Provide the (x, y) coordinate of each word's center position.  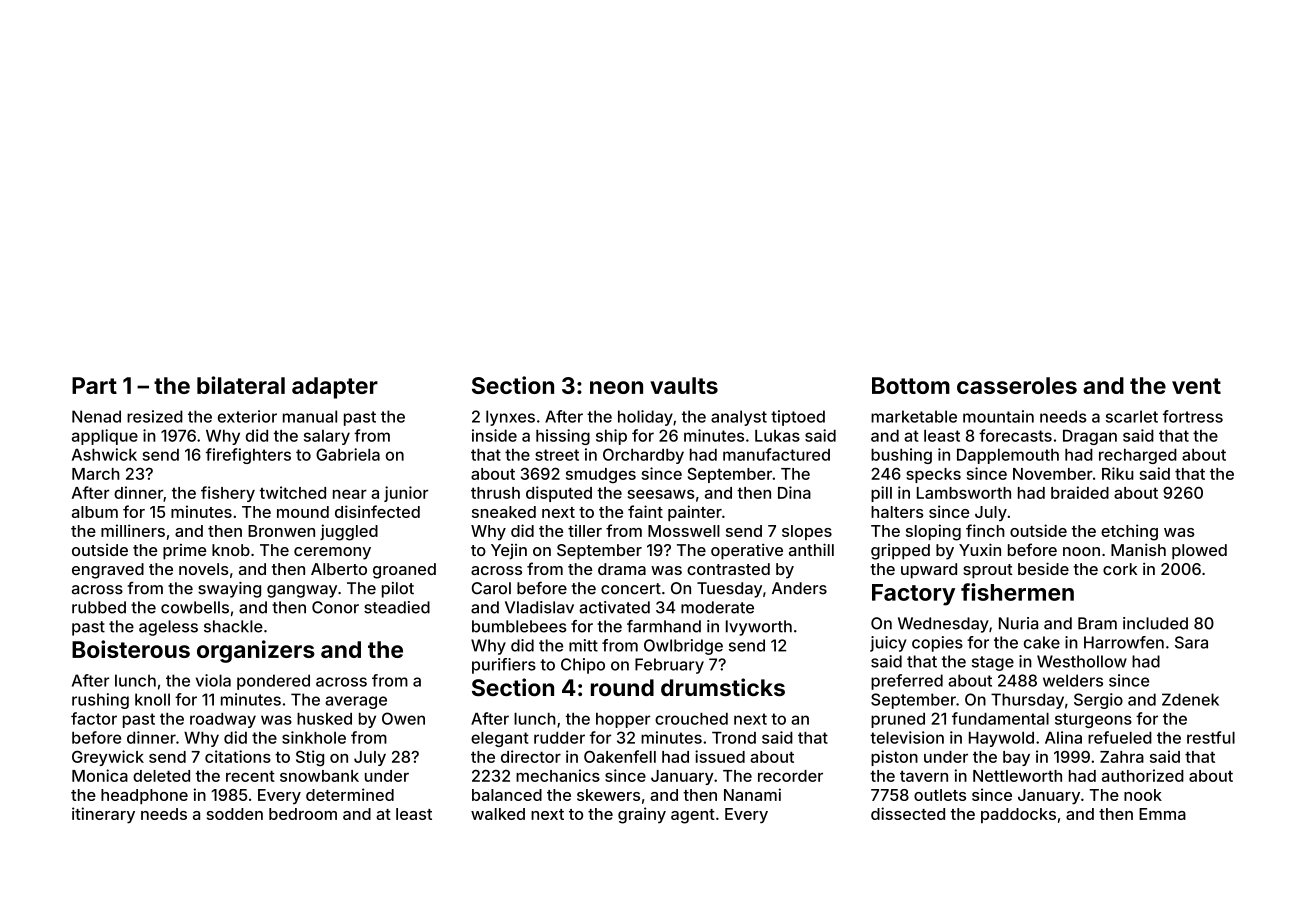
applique (105, 437)
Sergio (1098, 701)
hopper (623, 720)
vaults (684, 385)
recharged (1138, 456)
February (669, 666)
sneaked (504, 512)
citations (238, 756)
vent (1196, 386)
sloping (933, 532)
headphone (144, 796)
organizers (256, 651)
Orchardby (643, 456)
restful (1211, 737)
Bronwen (281, 531)
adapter (335, 388)
